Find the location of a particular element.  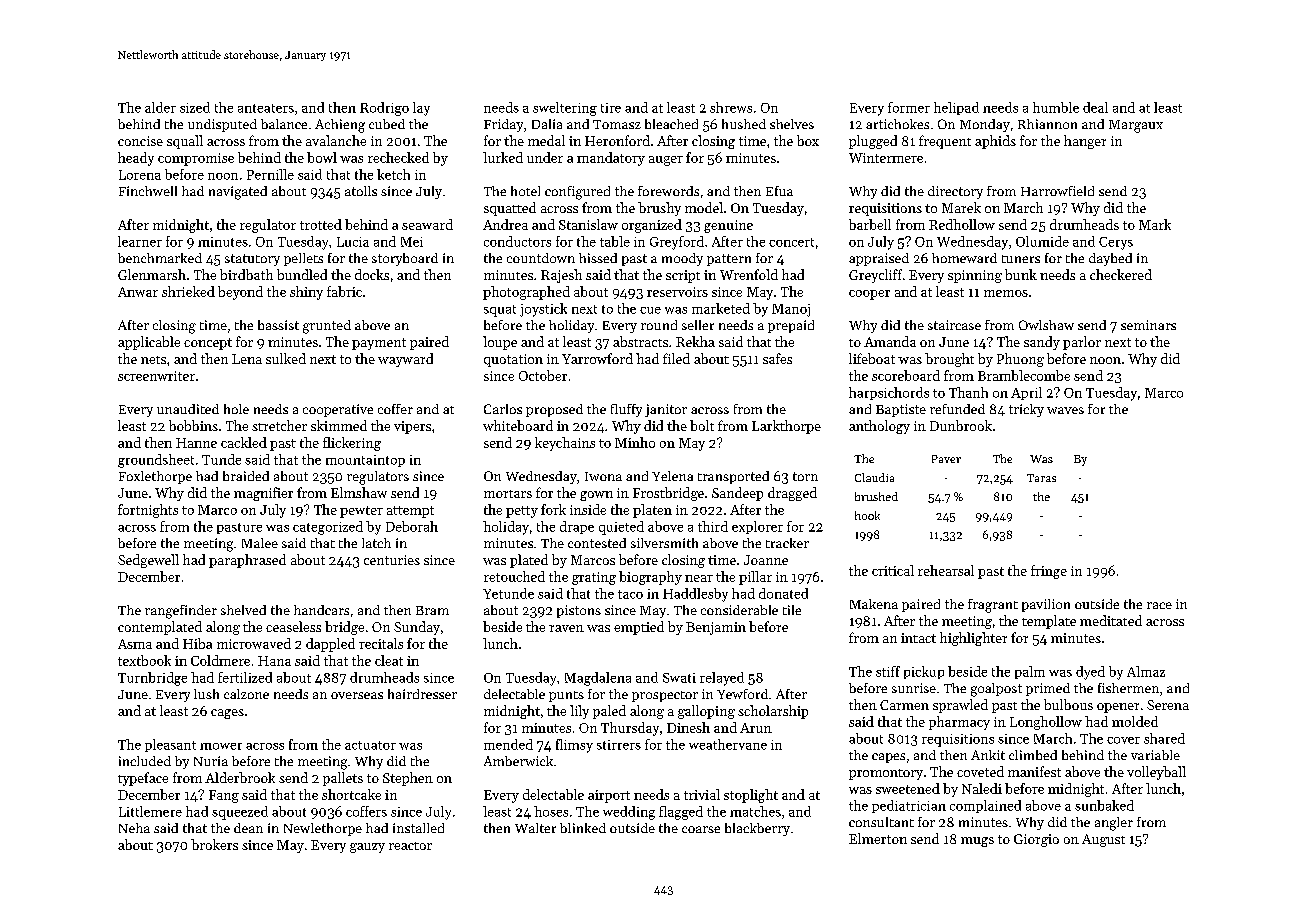

stretcher is located at coordinates (279, 425).
